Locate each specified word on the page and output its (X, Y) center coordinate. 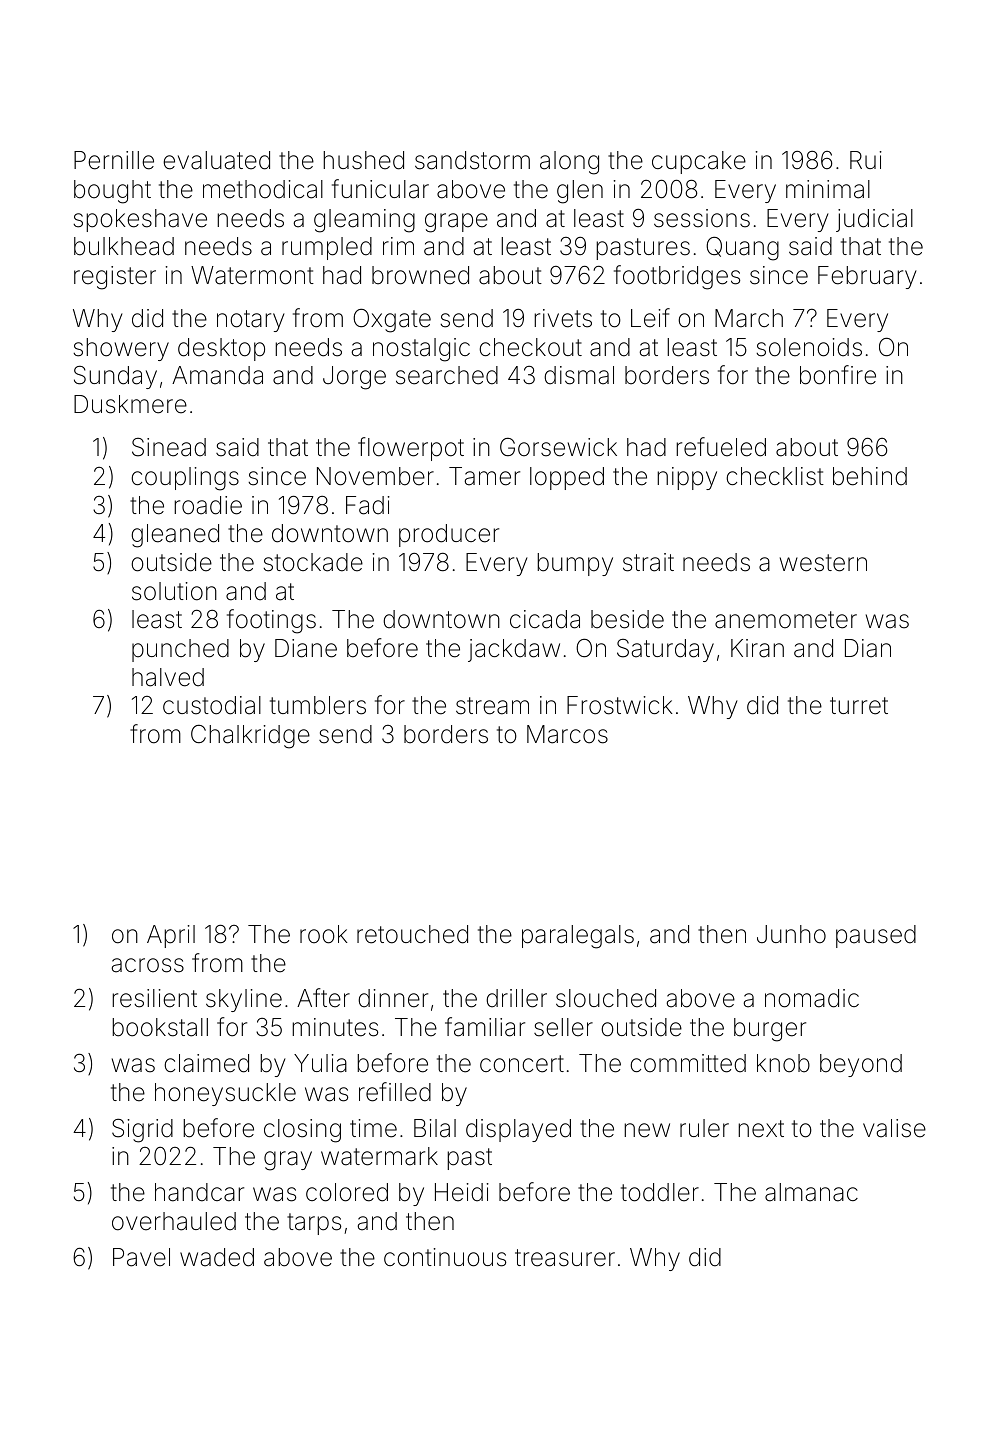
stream (492, 706)
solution (174, 591)
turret (859, 706)
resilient (154, 998)
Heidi (462, 1192)
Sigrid (142, 1131)
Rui (866, 160)
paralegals (578, 937)
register (115, 278)
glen (580, 192)
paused (876, 936)
